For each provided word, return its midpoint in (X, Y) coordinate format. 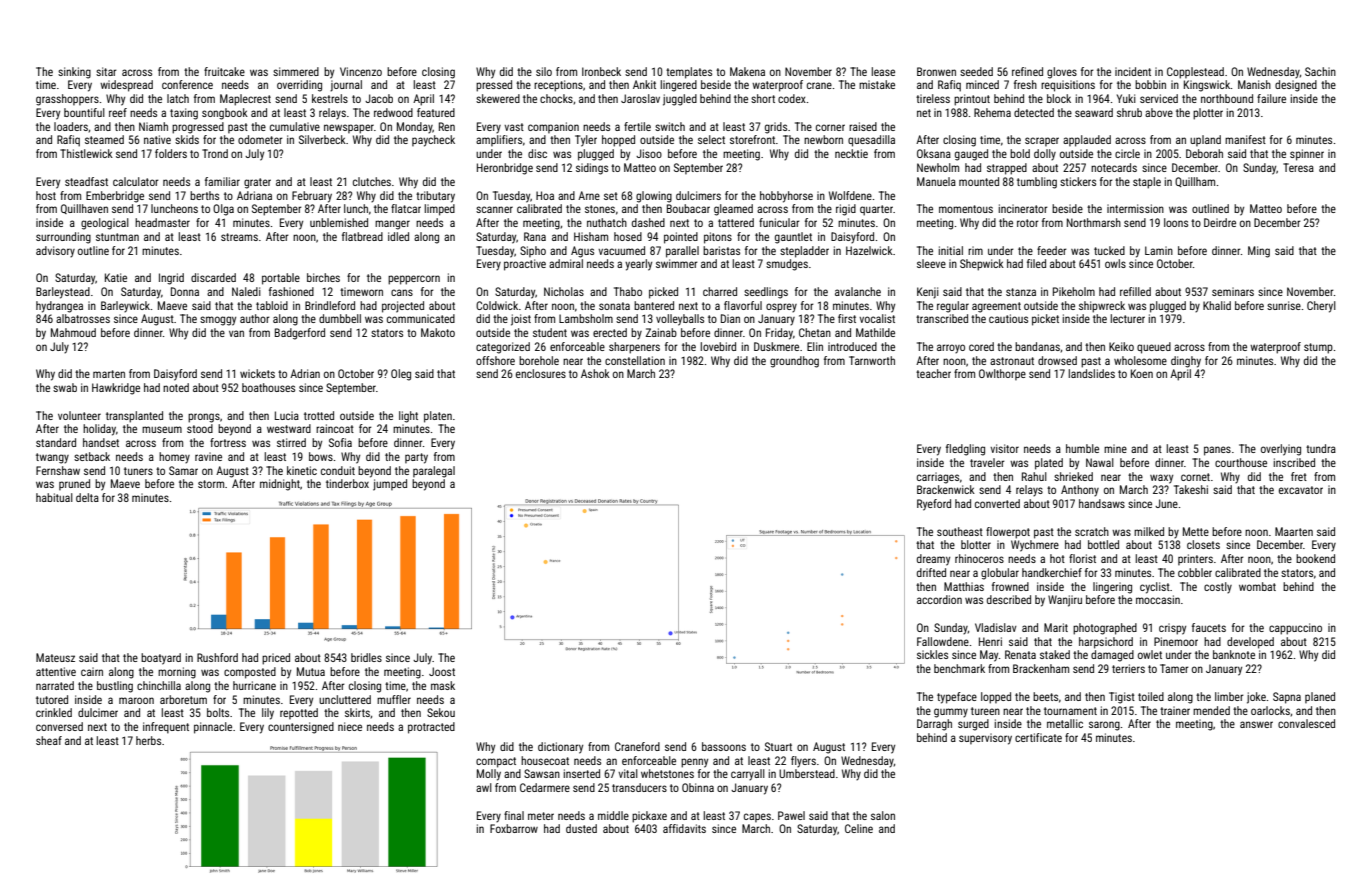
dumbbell (340, 318)
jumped (390, 485)
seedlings (766, 293)
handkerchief (1052, 572)
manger (392, 225)
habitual (54, 497)
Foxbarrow (514, 828)
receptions (558, 86)
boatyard (161, 659)
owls (1115, 263)
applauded (1087, 141)
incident (1133, 71)
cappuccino (1295, 629)
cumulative (295, 126)
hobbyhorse (786, 197)
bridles (366, 657)
